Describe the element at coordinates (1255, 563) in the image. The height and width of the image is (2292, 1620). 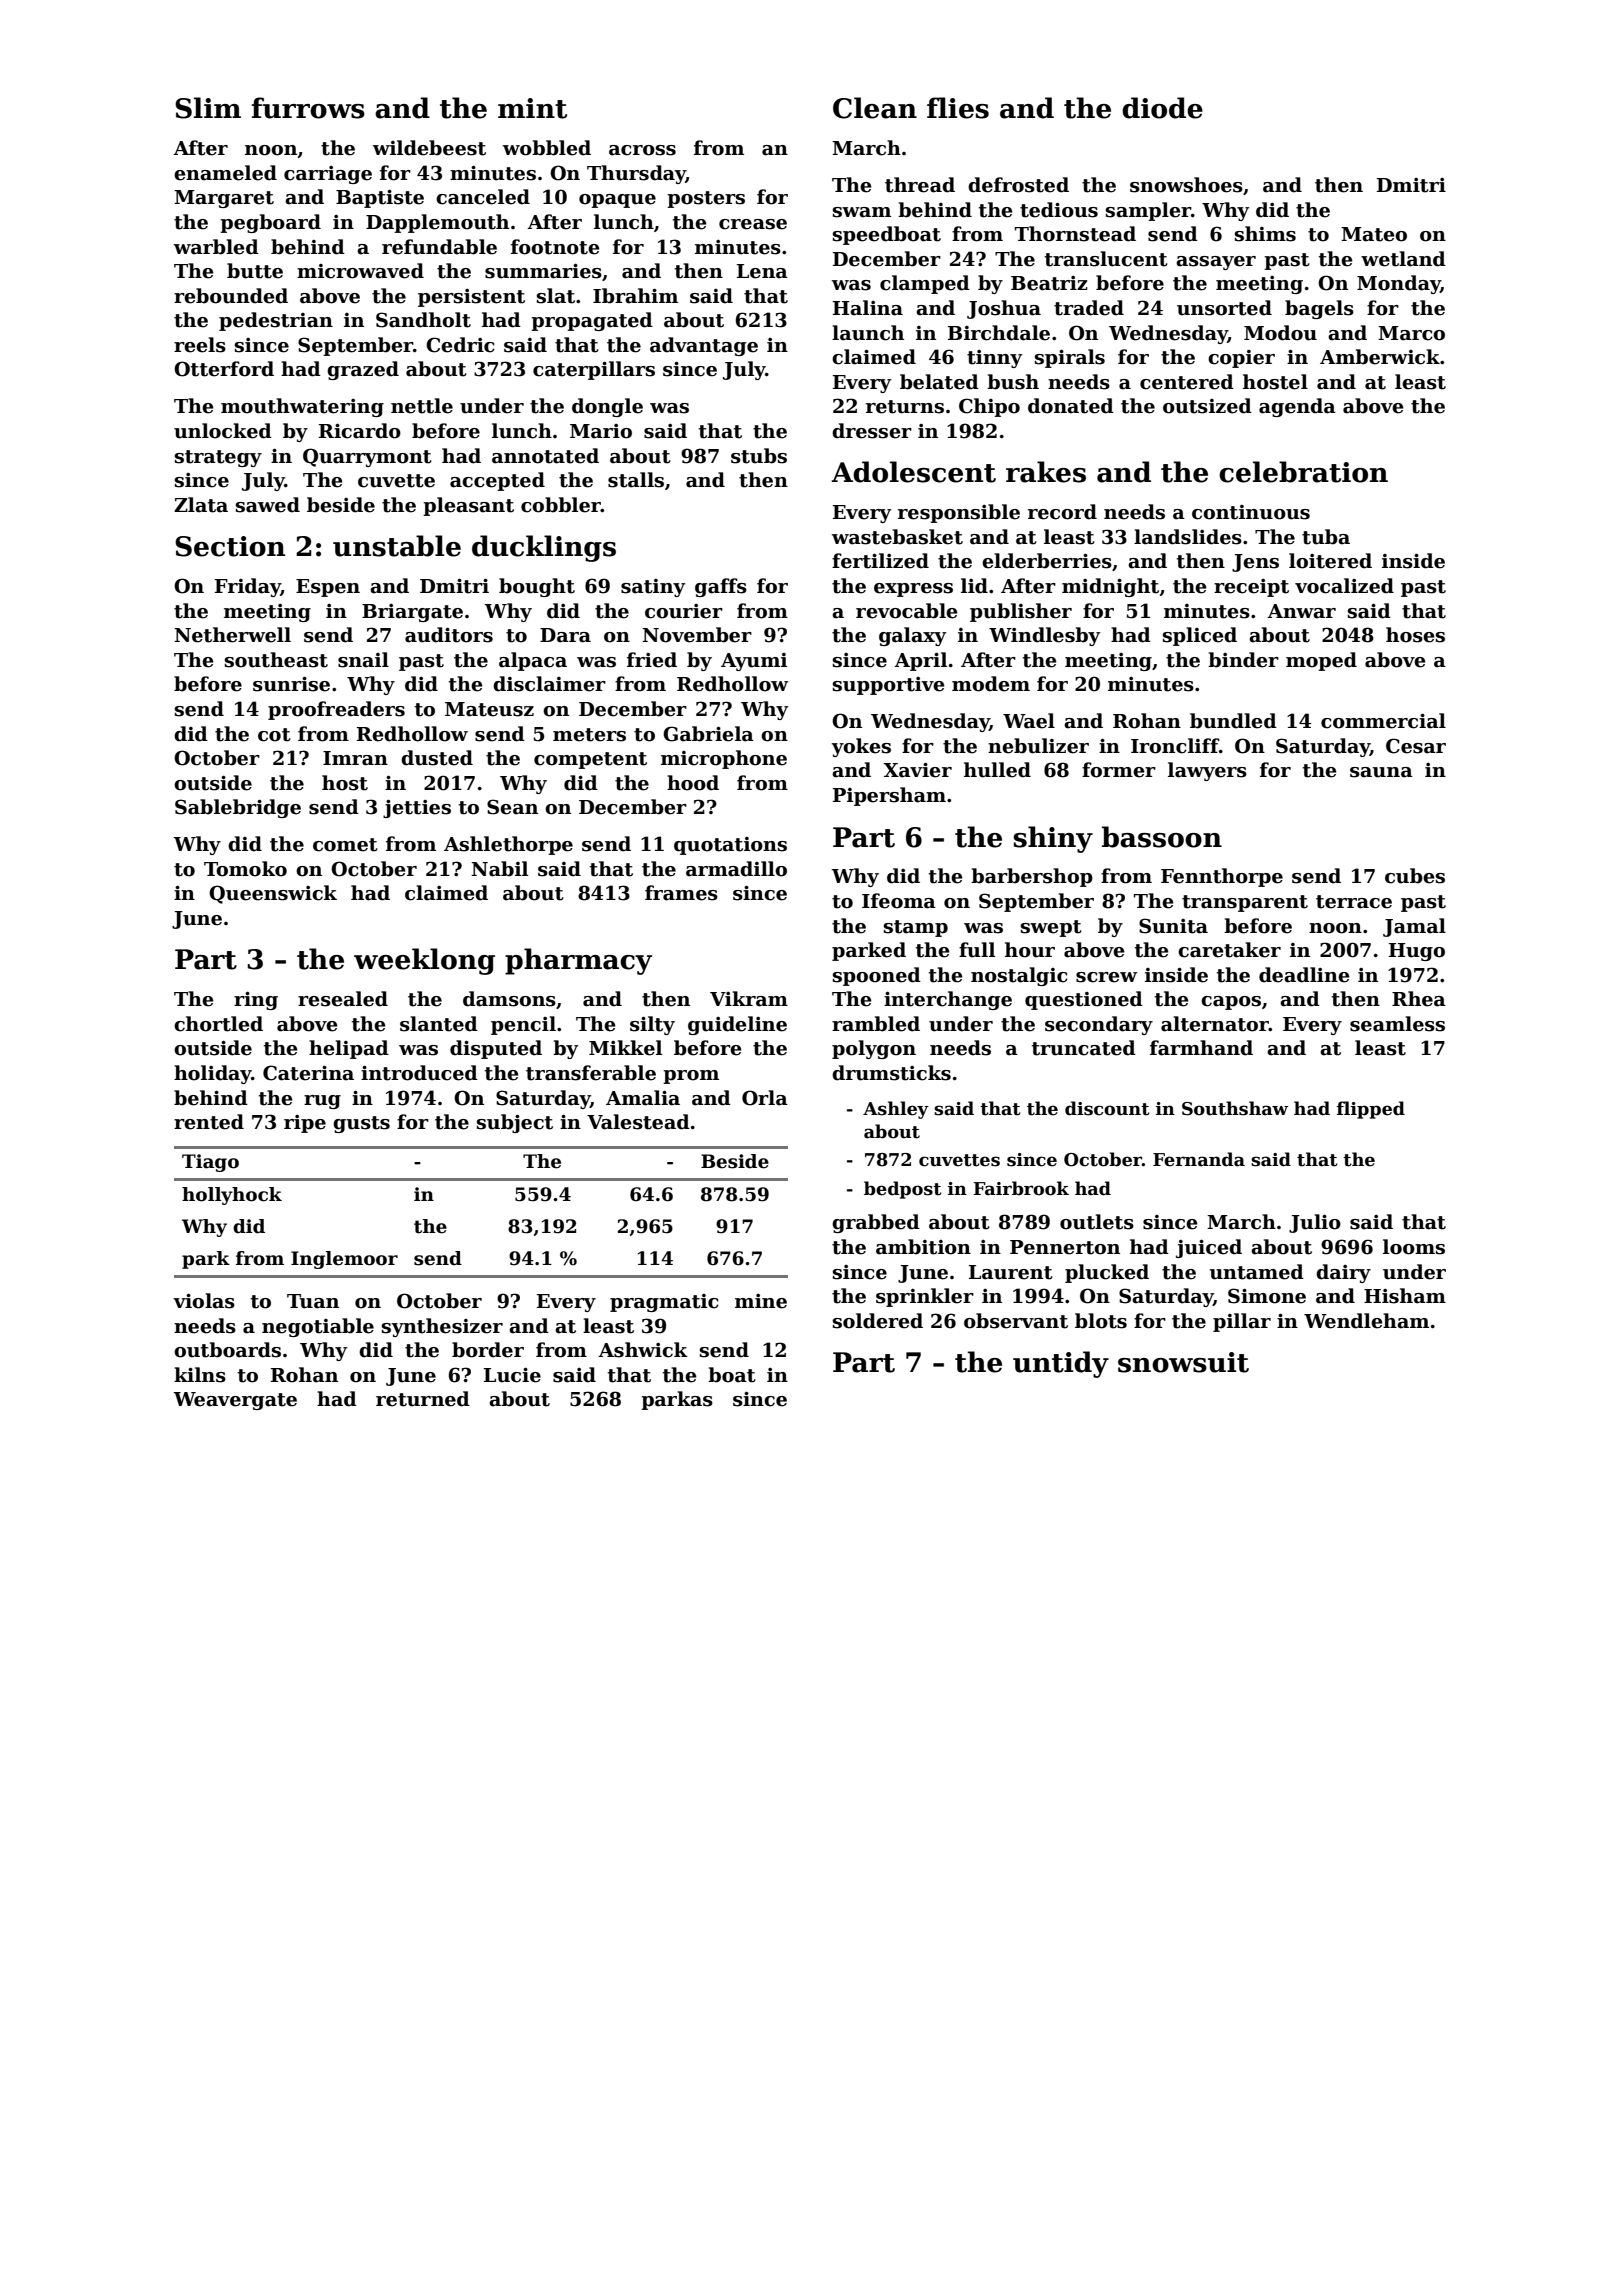
I see `Jens` at that location.
